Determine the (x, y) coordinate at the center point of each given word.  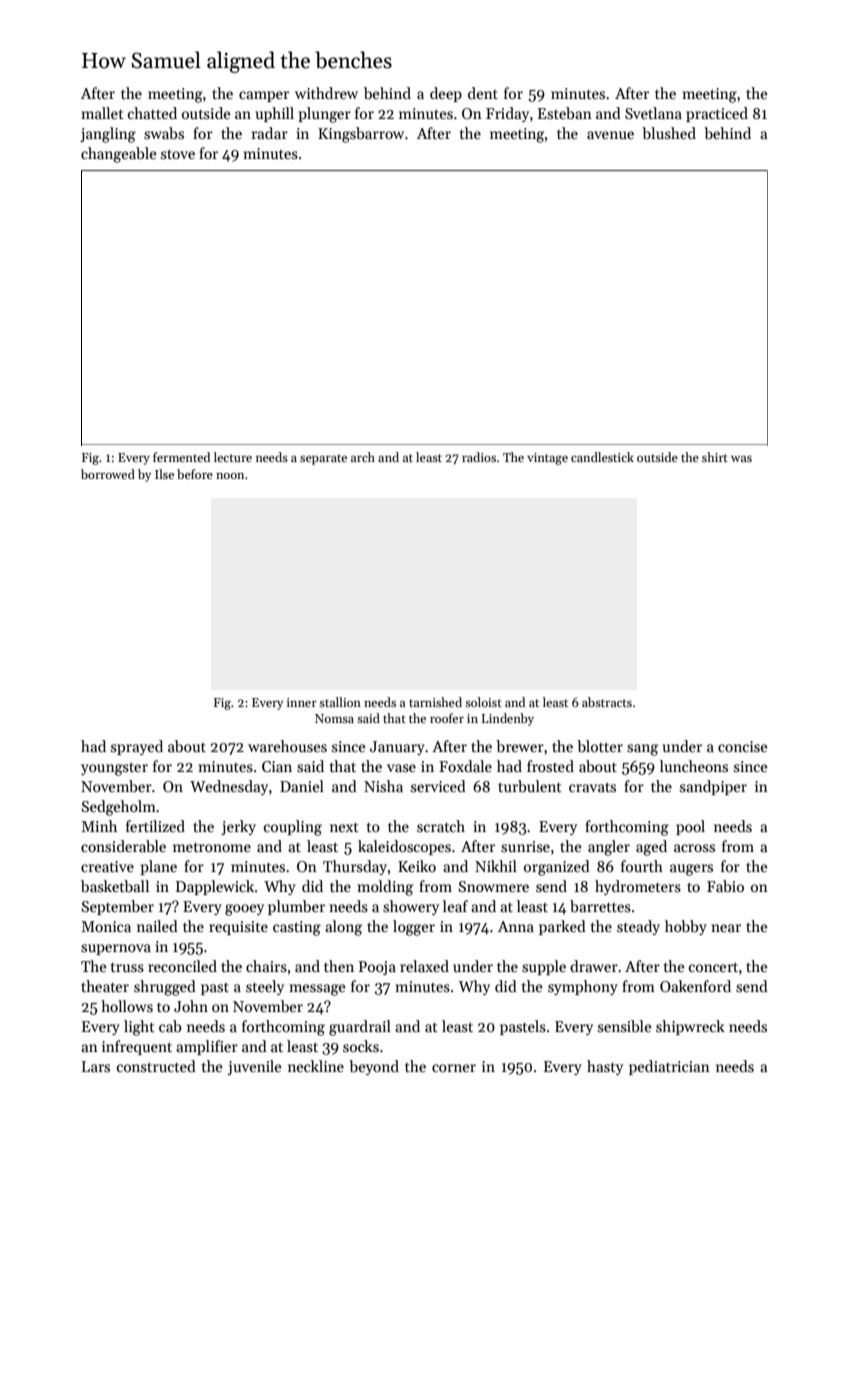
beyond (374, 1067)
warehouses (287, 746)
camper (264, 96)
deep (446, 94)
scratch (441, 826)
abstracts (607, 702)
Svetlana (653, 113)
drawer (594, 966)
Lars (96, 1066)
